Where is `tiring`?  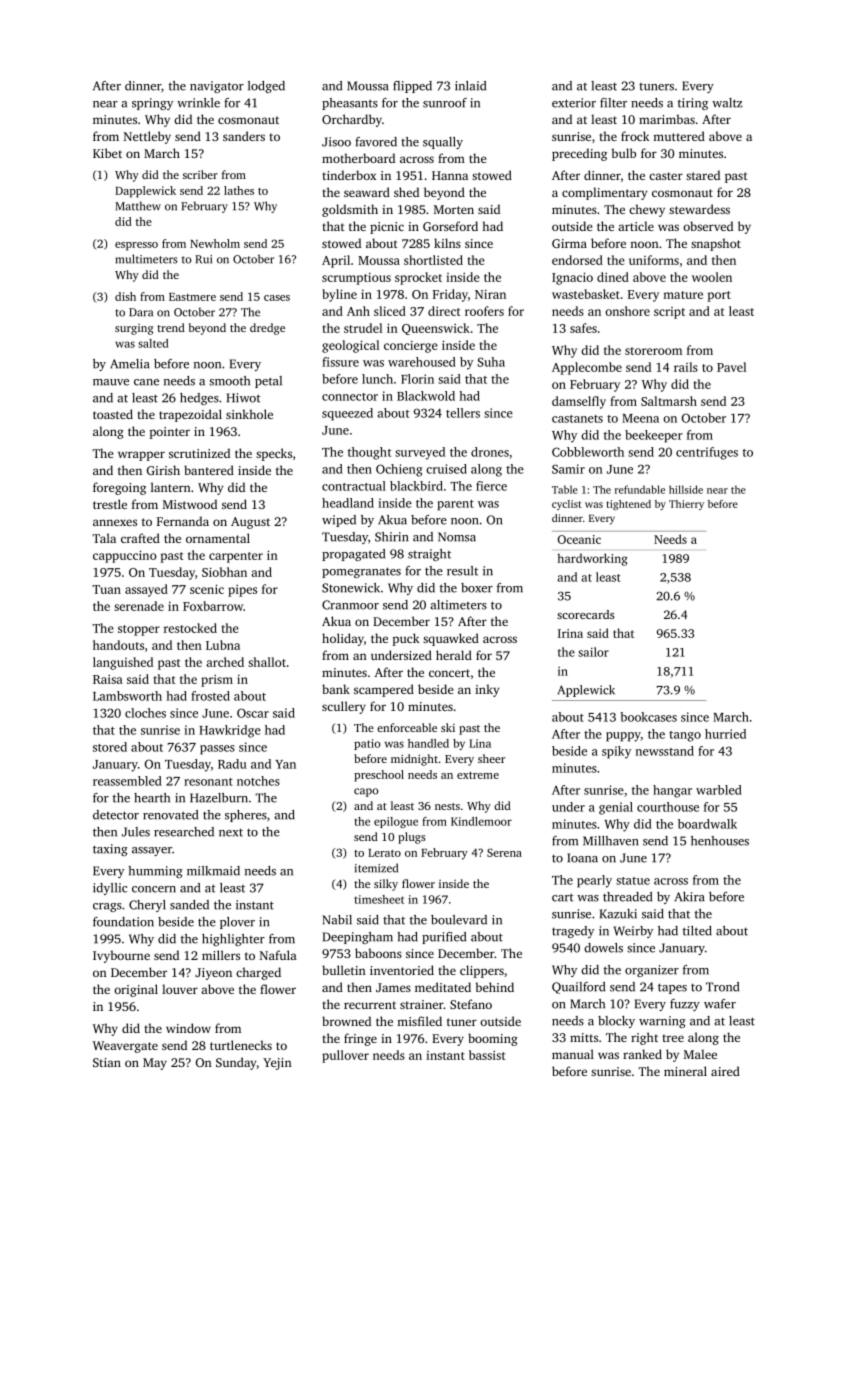 tiring is located at coordinates (693, 104).
